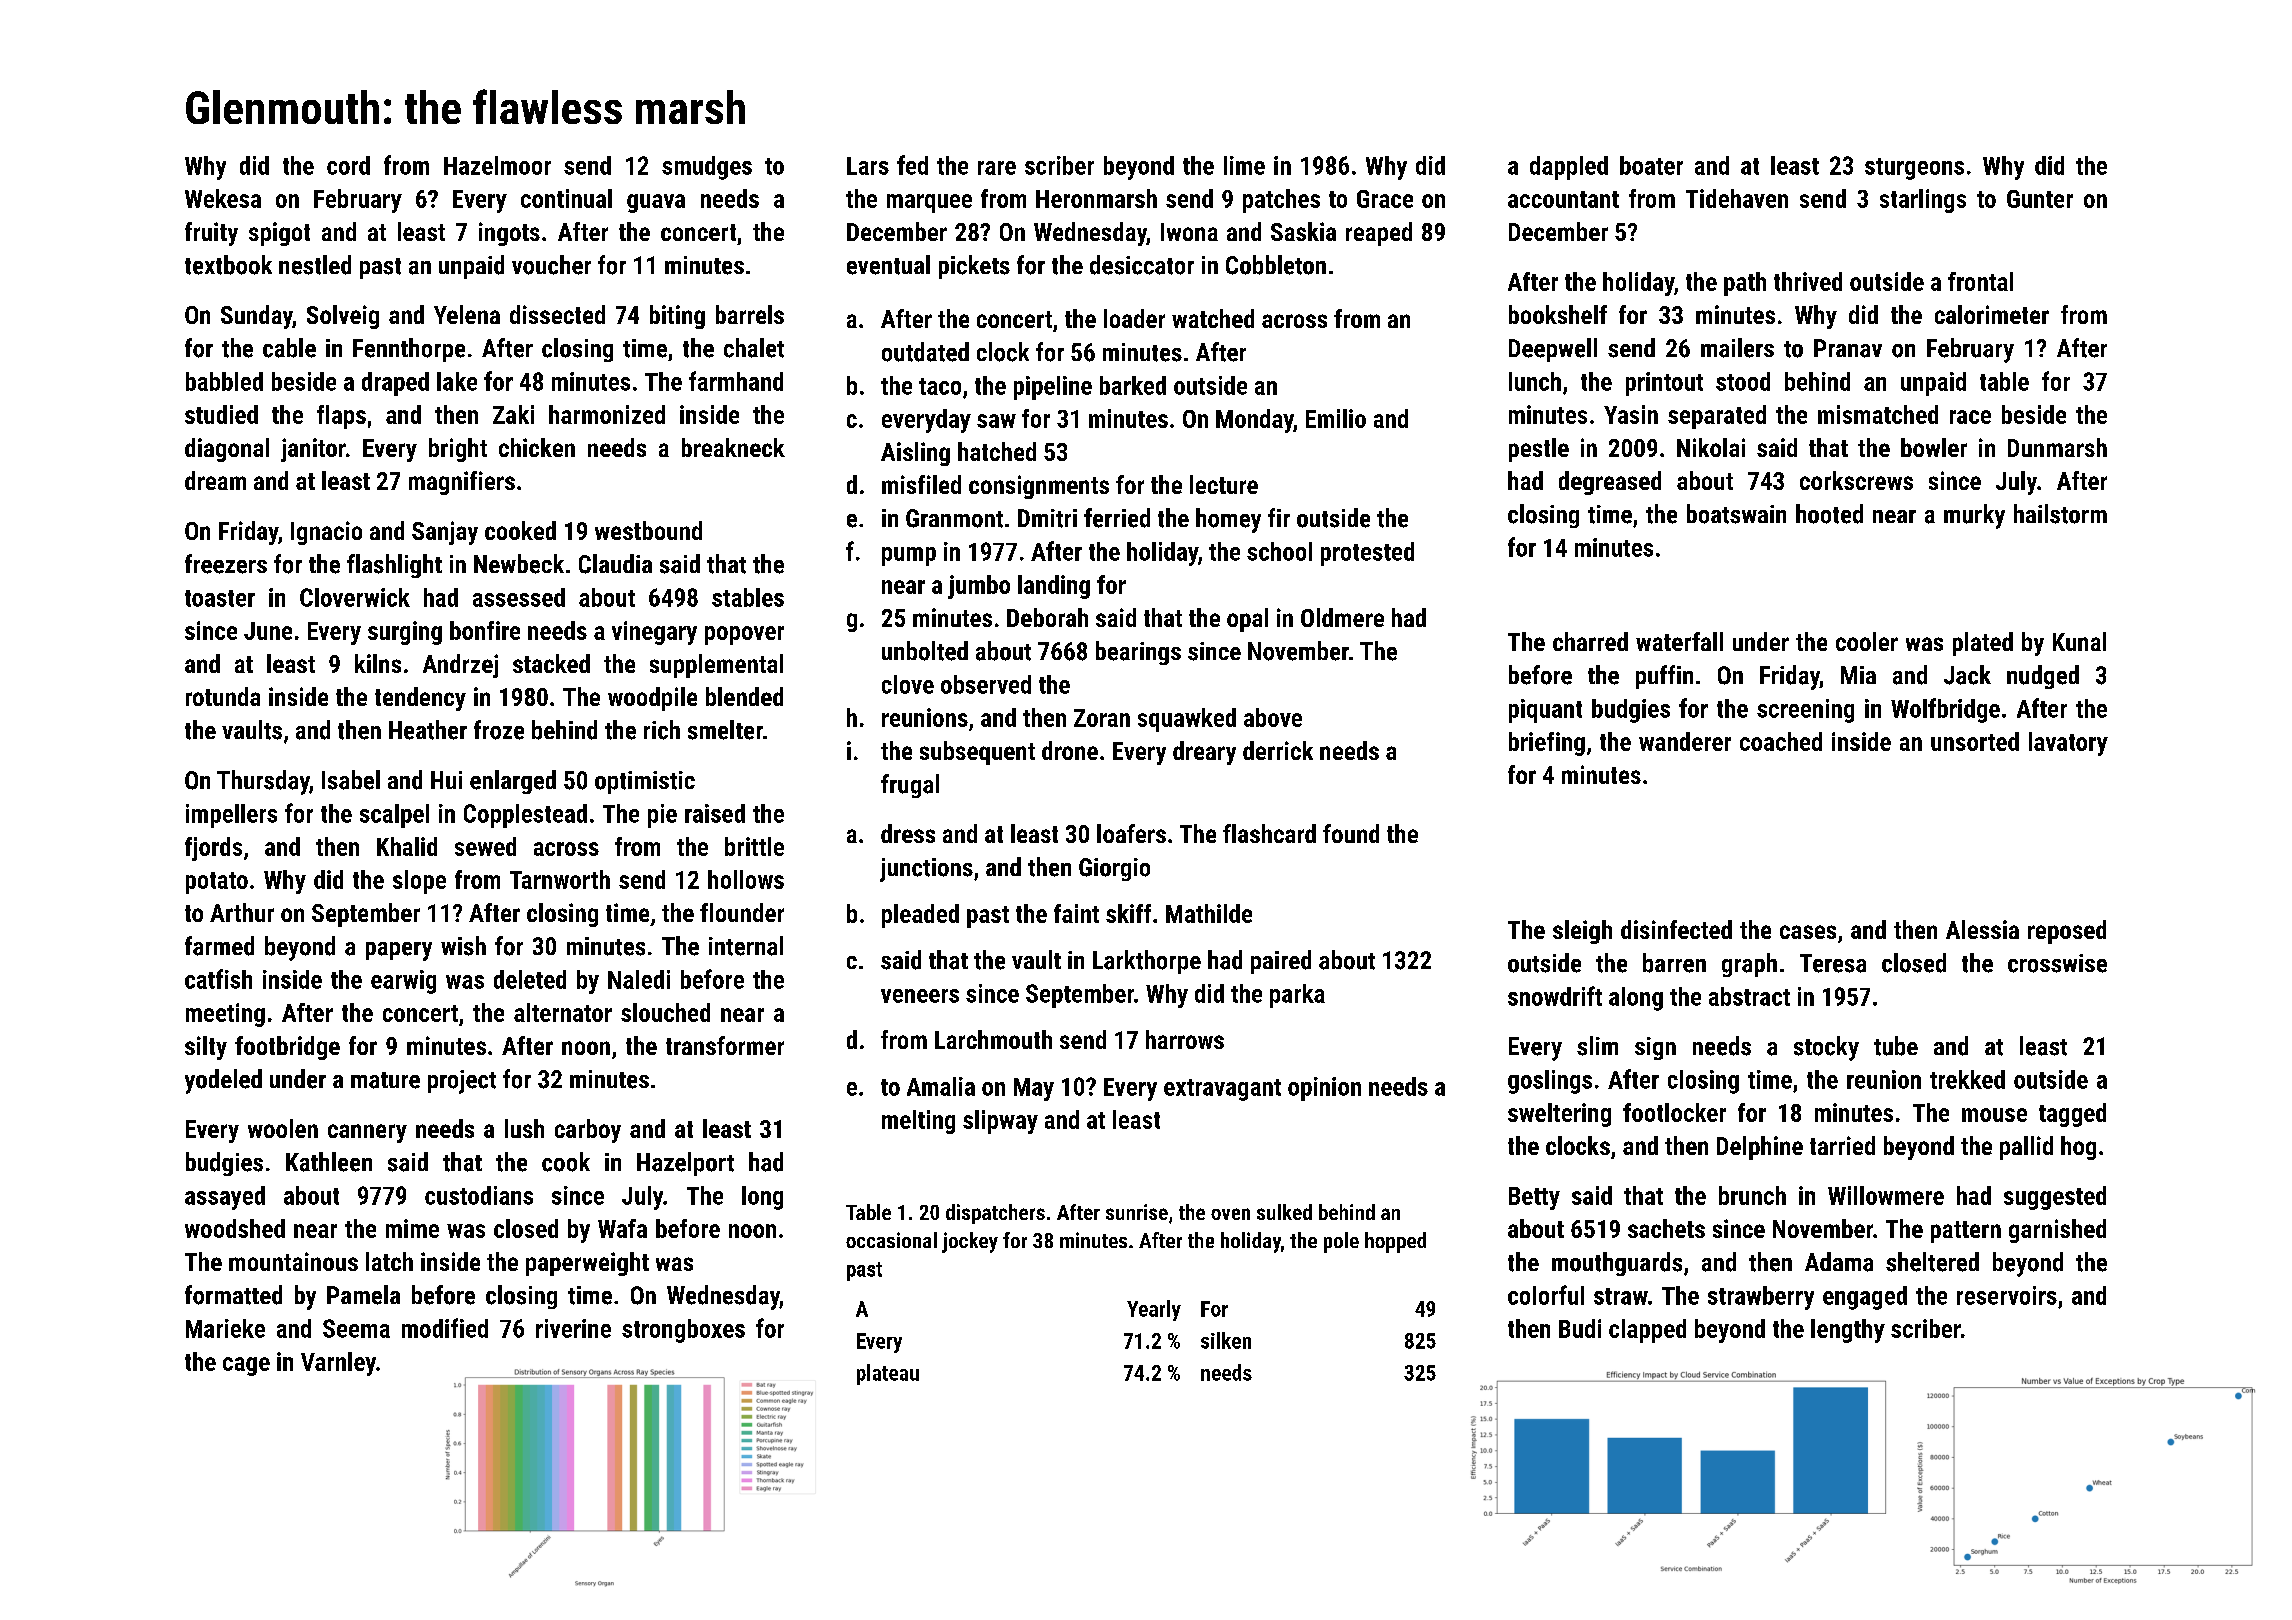 This document has width=2292, height=1620. Describe the element at coordinates (2068, 744) in the document. I see `lavatory` at that location.
